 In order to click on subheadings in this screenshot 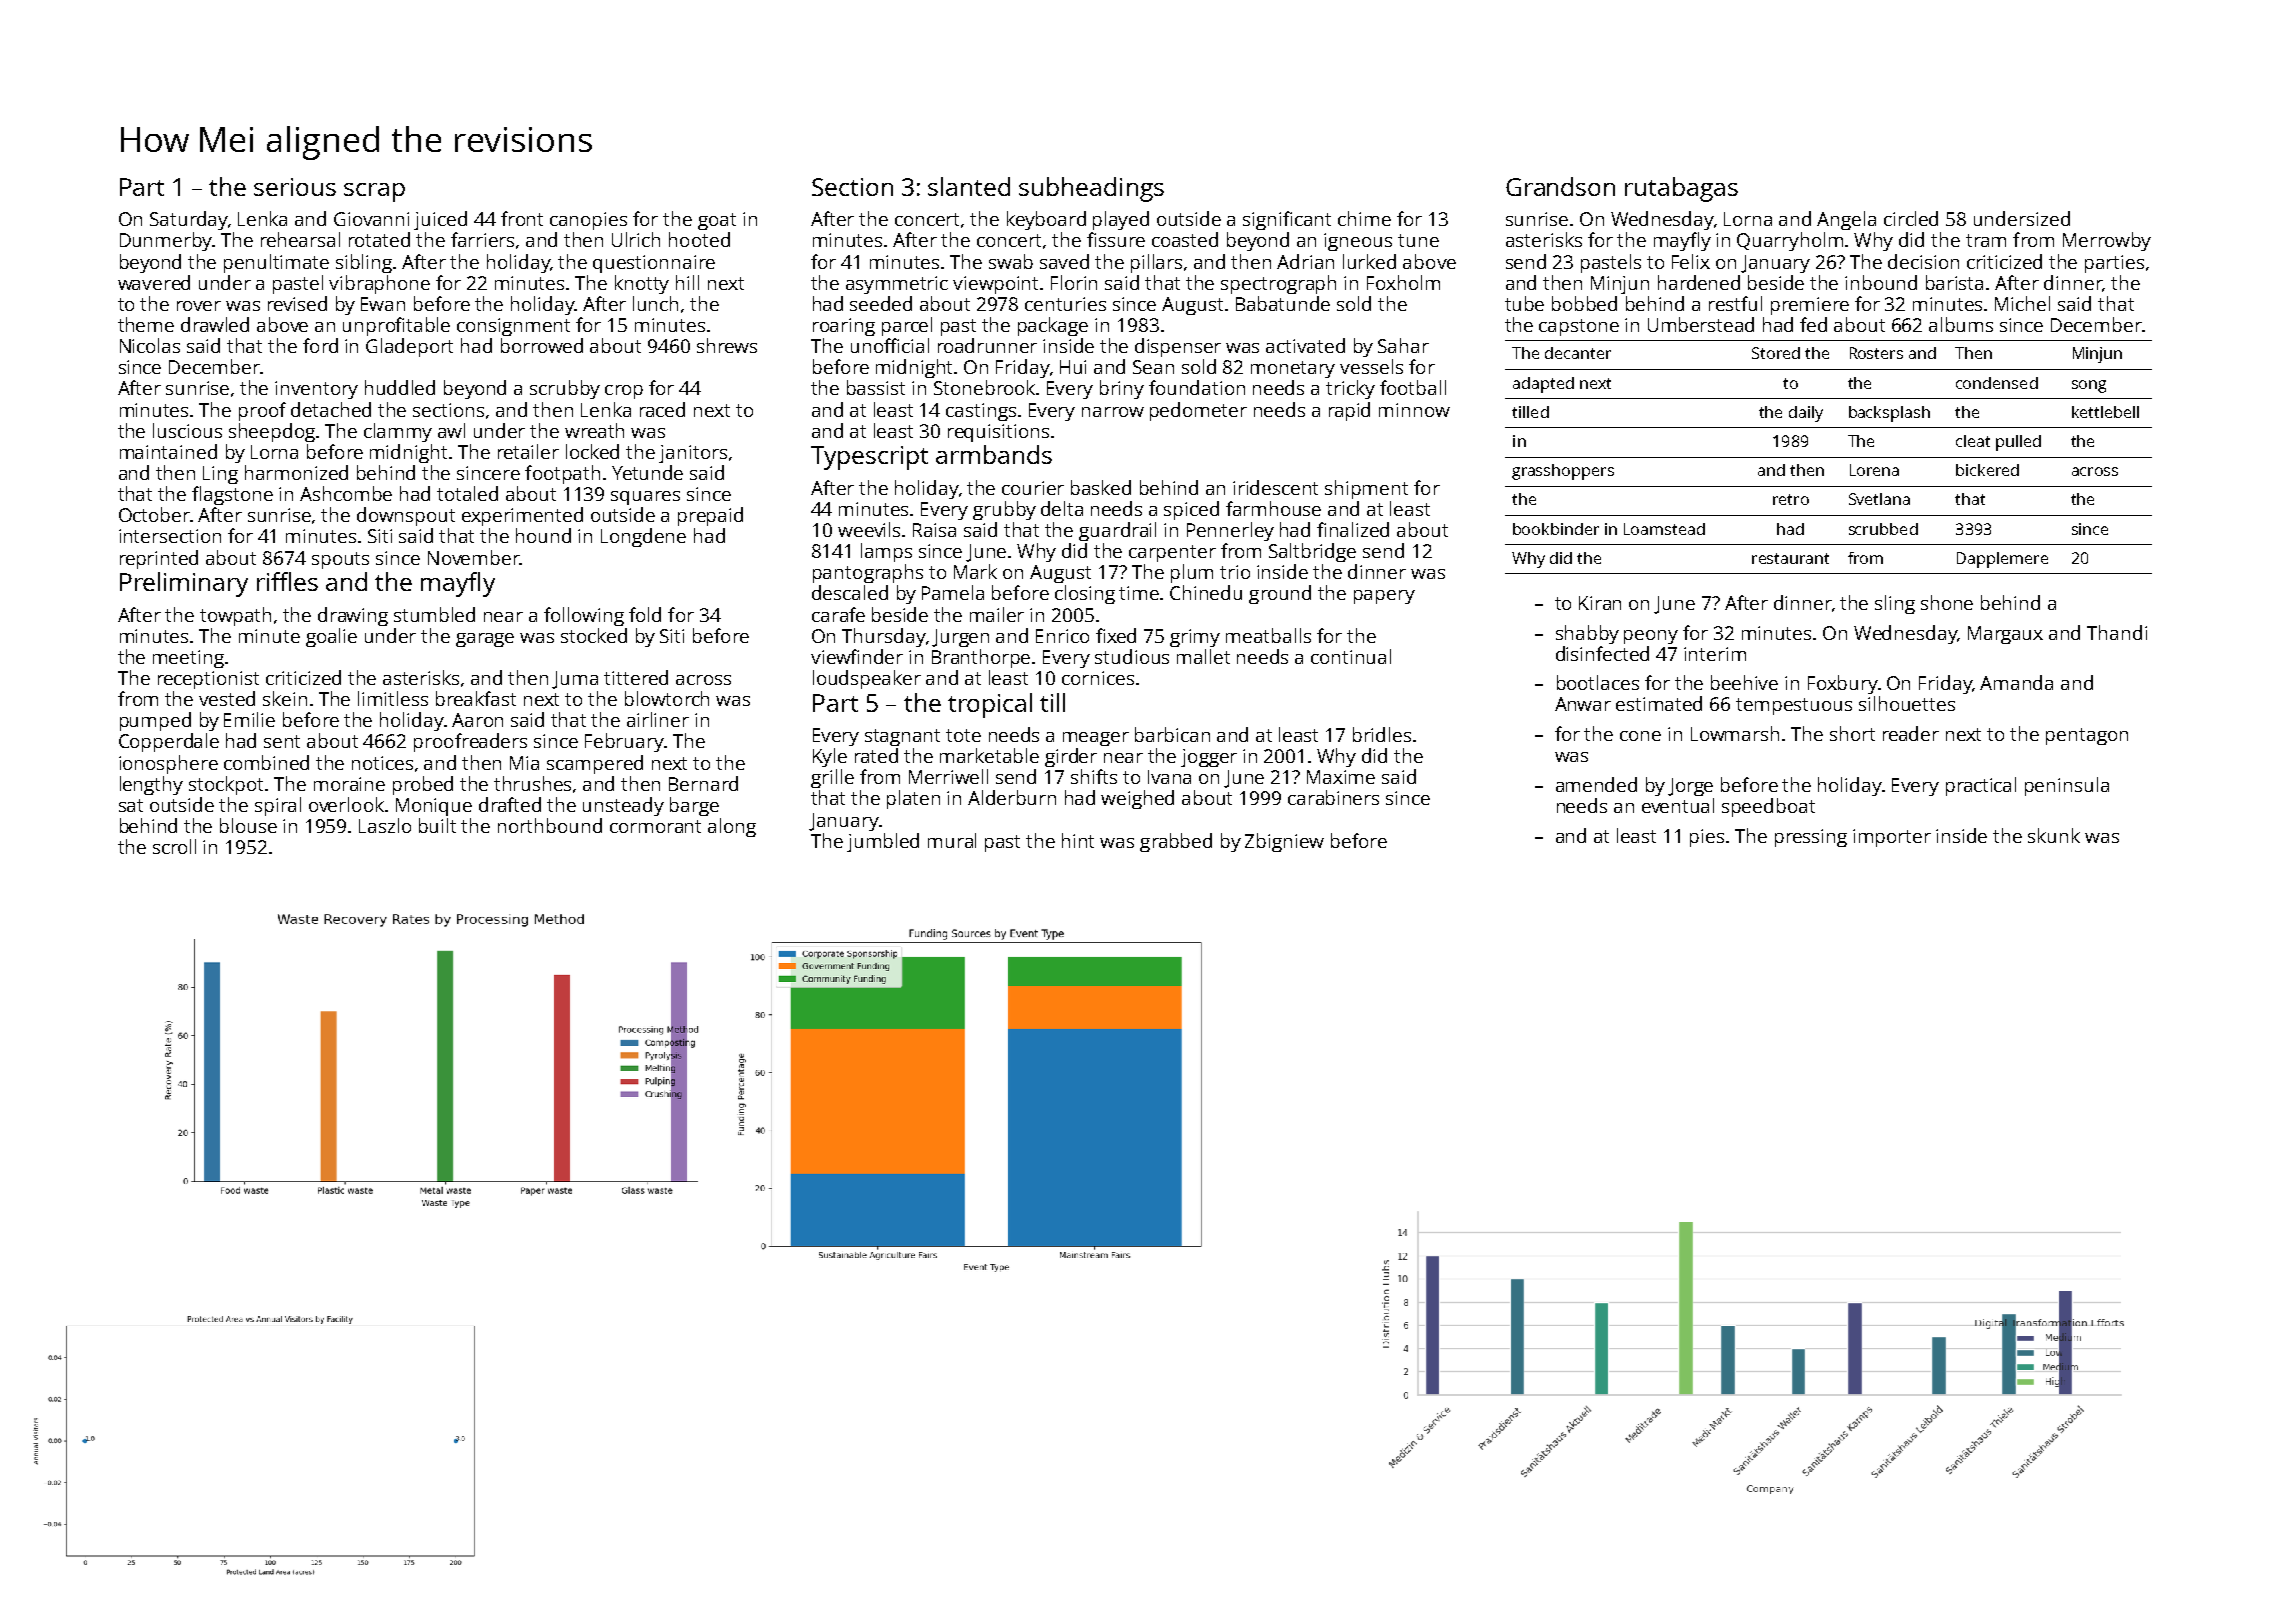, I will do `click(1091, 189)`.
